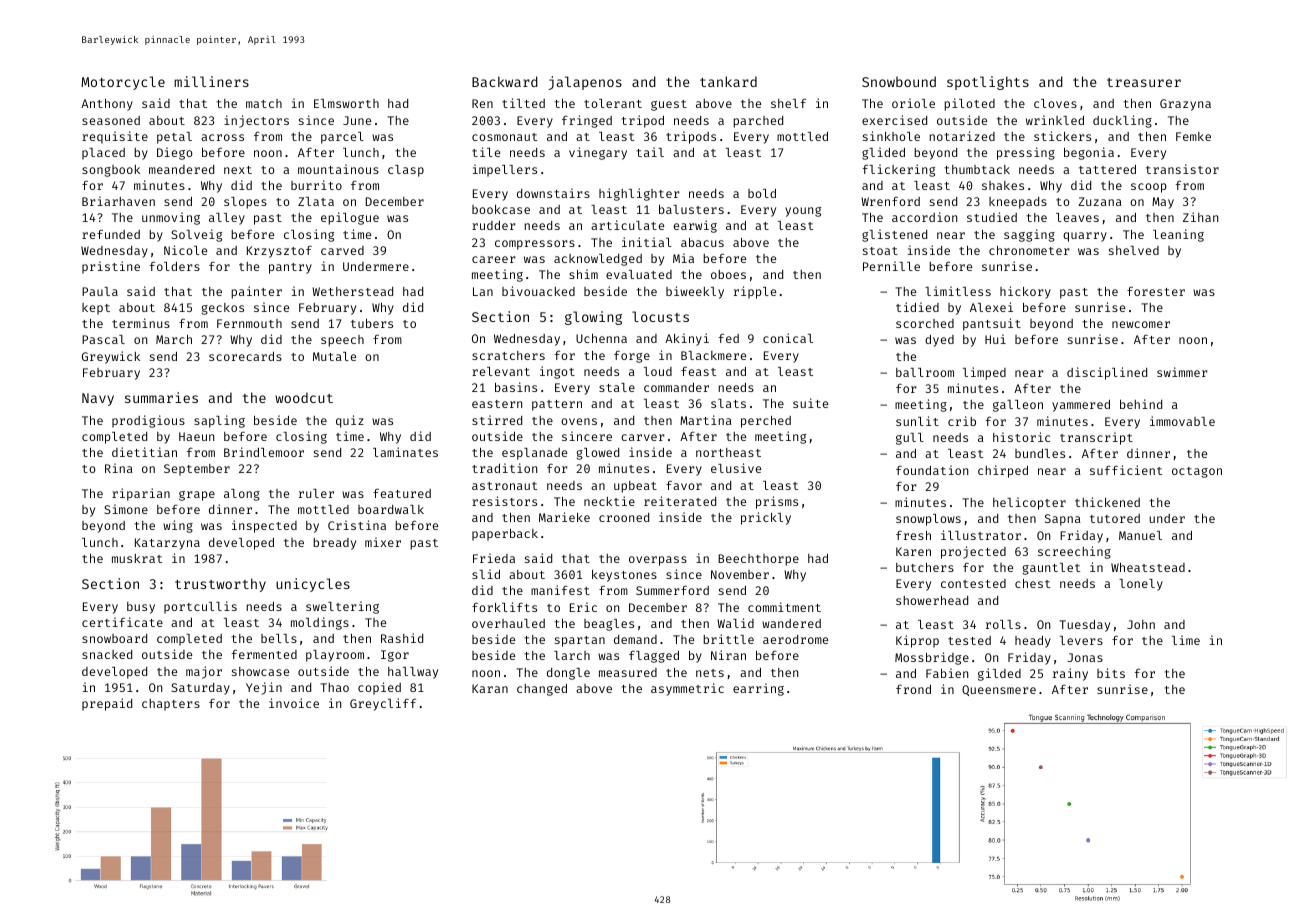  Describe the element at coordinates (504, 486) in the screenshot. I see `astronaut` at that location.
